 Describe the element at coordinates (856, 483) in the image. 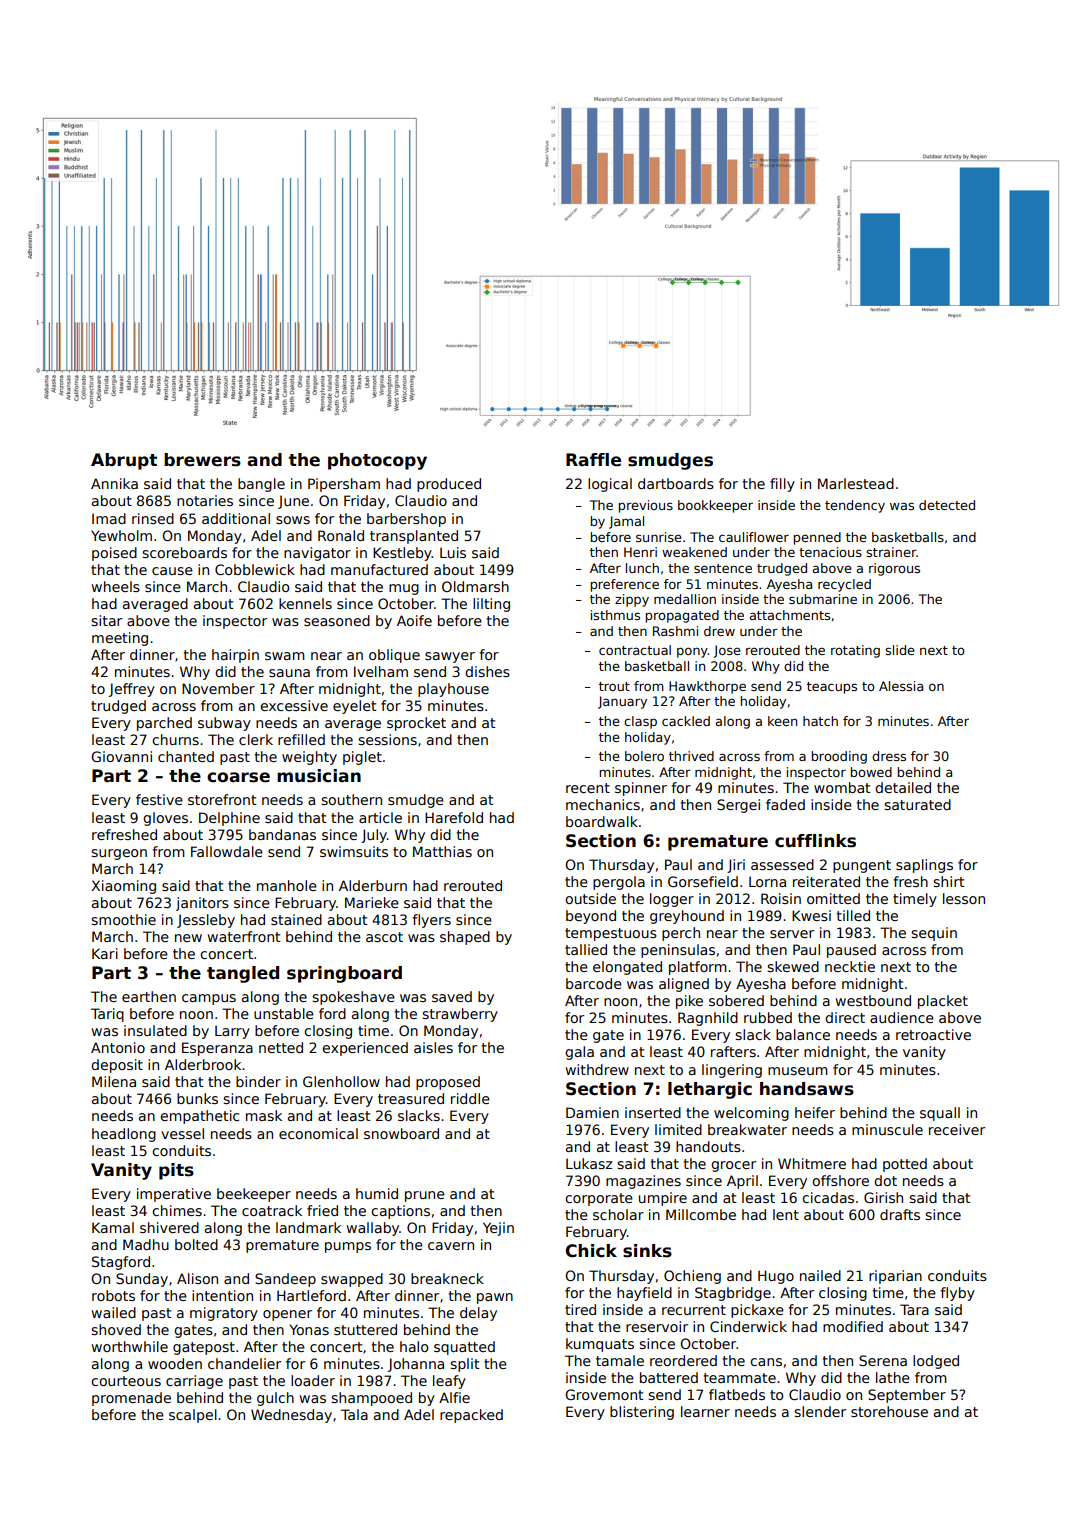

I see `Marlestead` at that location.
